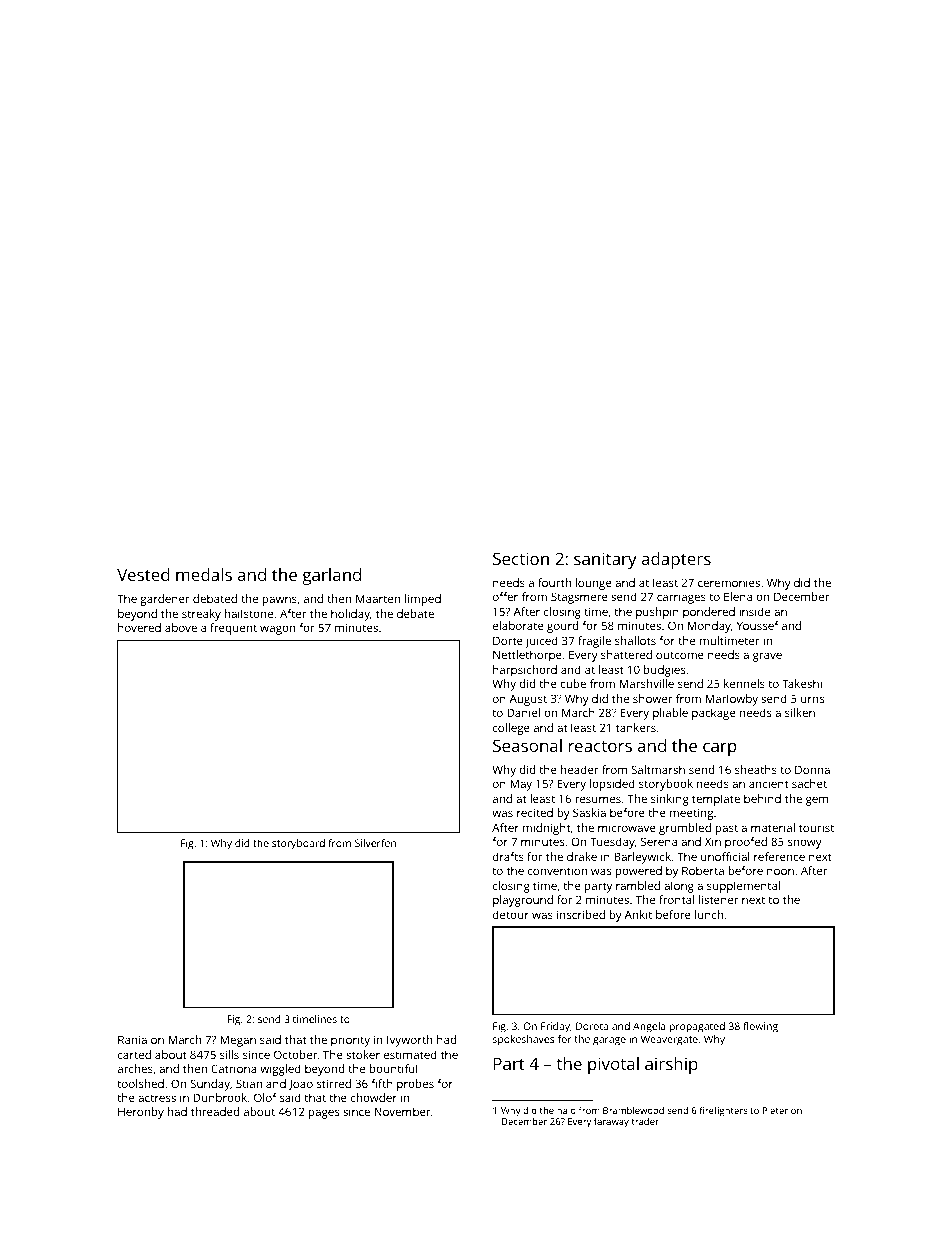 The image size is (952, 1233). I want to click on hovered, so click(139, 627).
